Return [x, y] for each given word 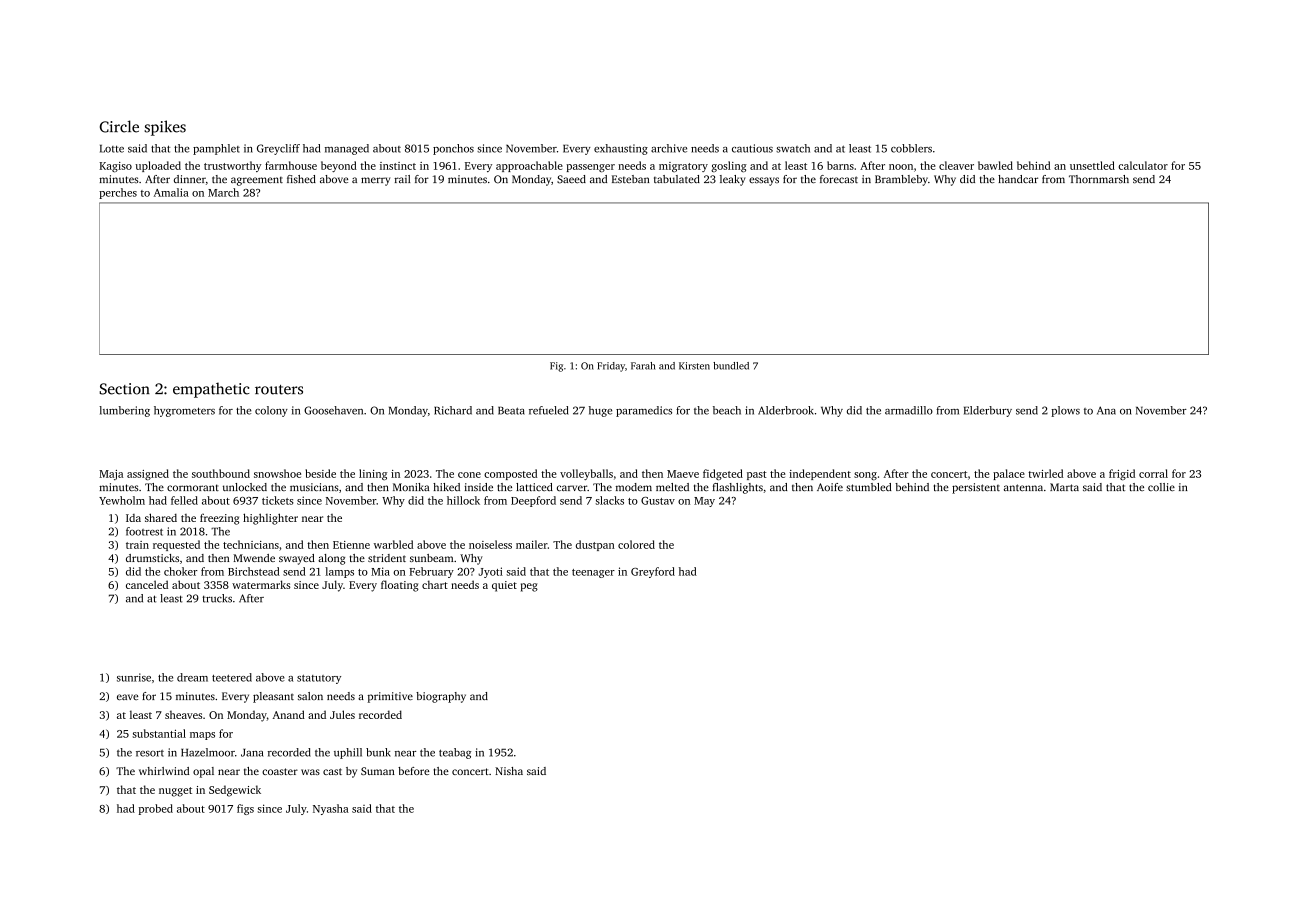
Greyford [653, 572]
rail [402, 179]
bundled [731, 366]
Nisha [509, 771]
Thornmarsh [1099, 179]
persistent [976, 488]
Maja [111, 475]
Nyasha [331, 809]
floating [400, 586]
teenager [593, 573]
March [223, 192]
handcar [1018, 179]
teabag [455, 753]
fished [301, 179]
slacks [610, 500]
